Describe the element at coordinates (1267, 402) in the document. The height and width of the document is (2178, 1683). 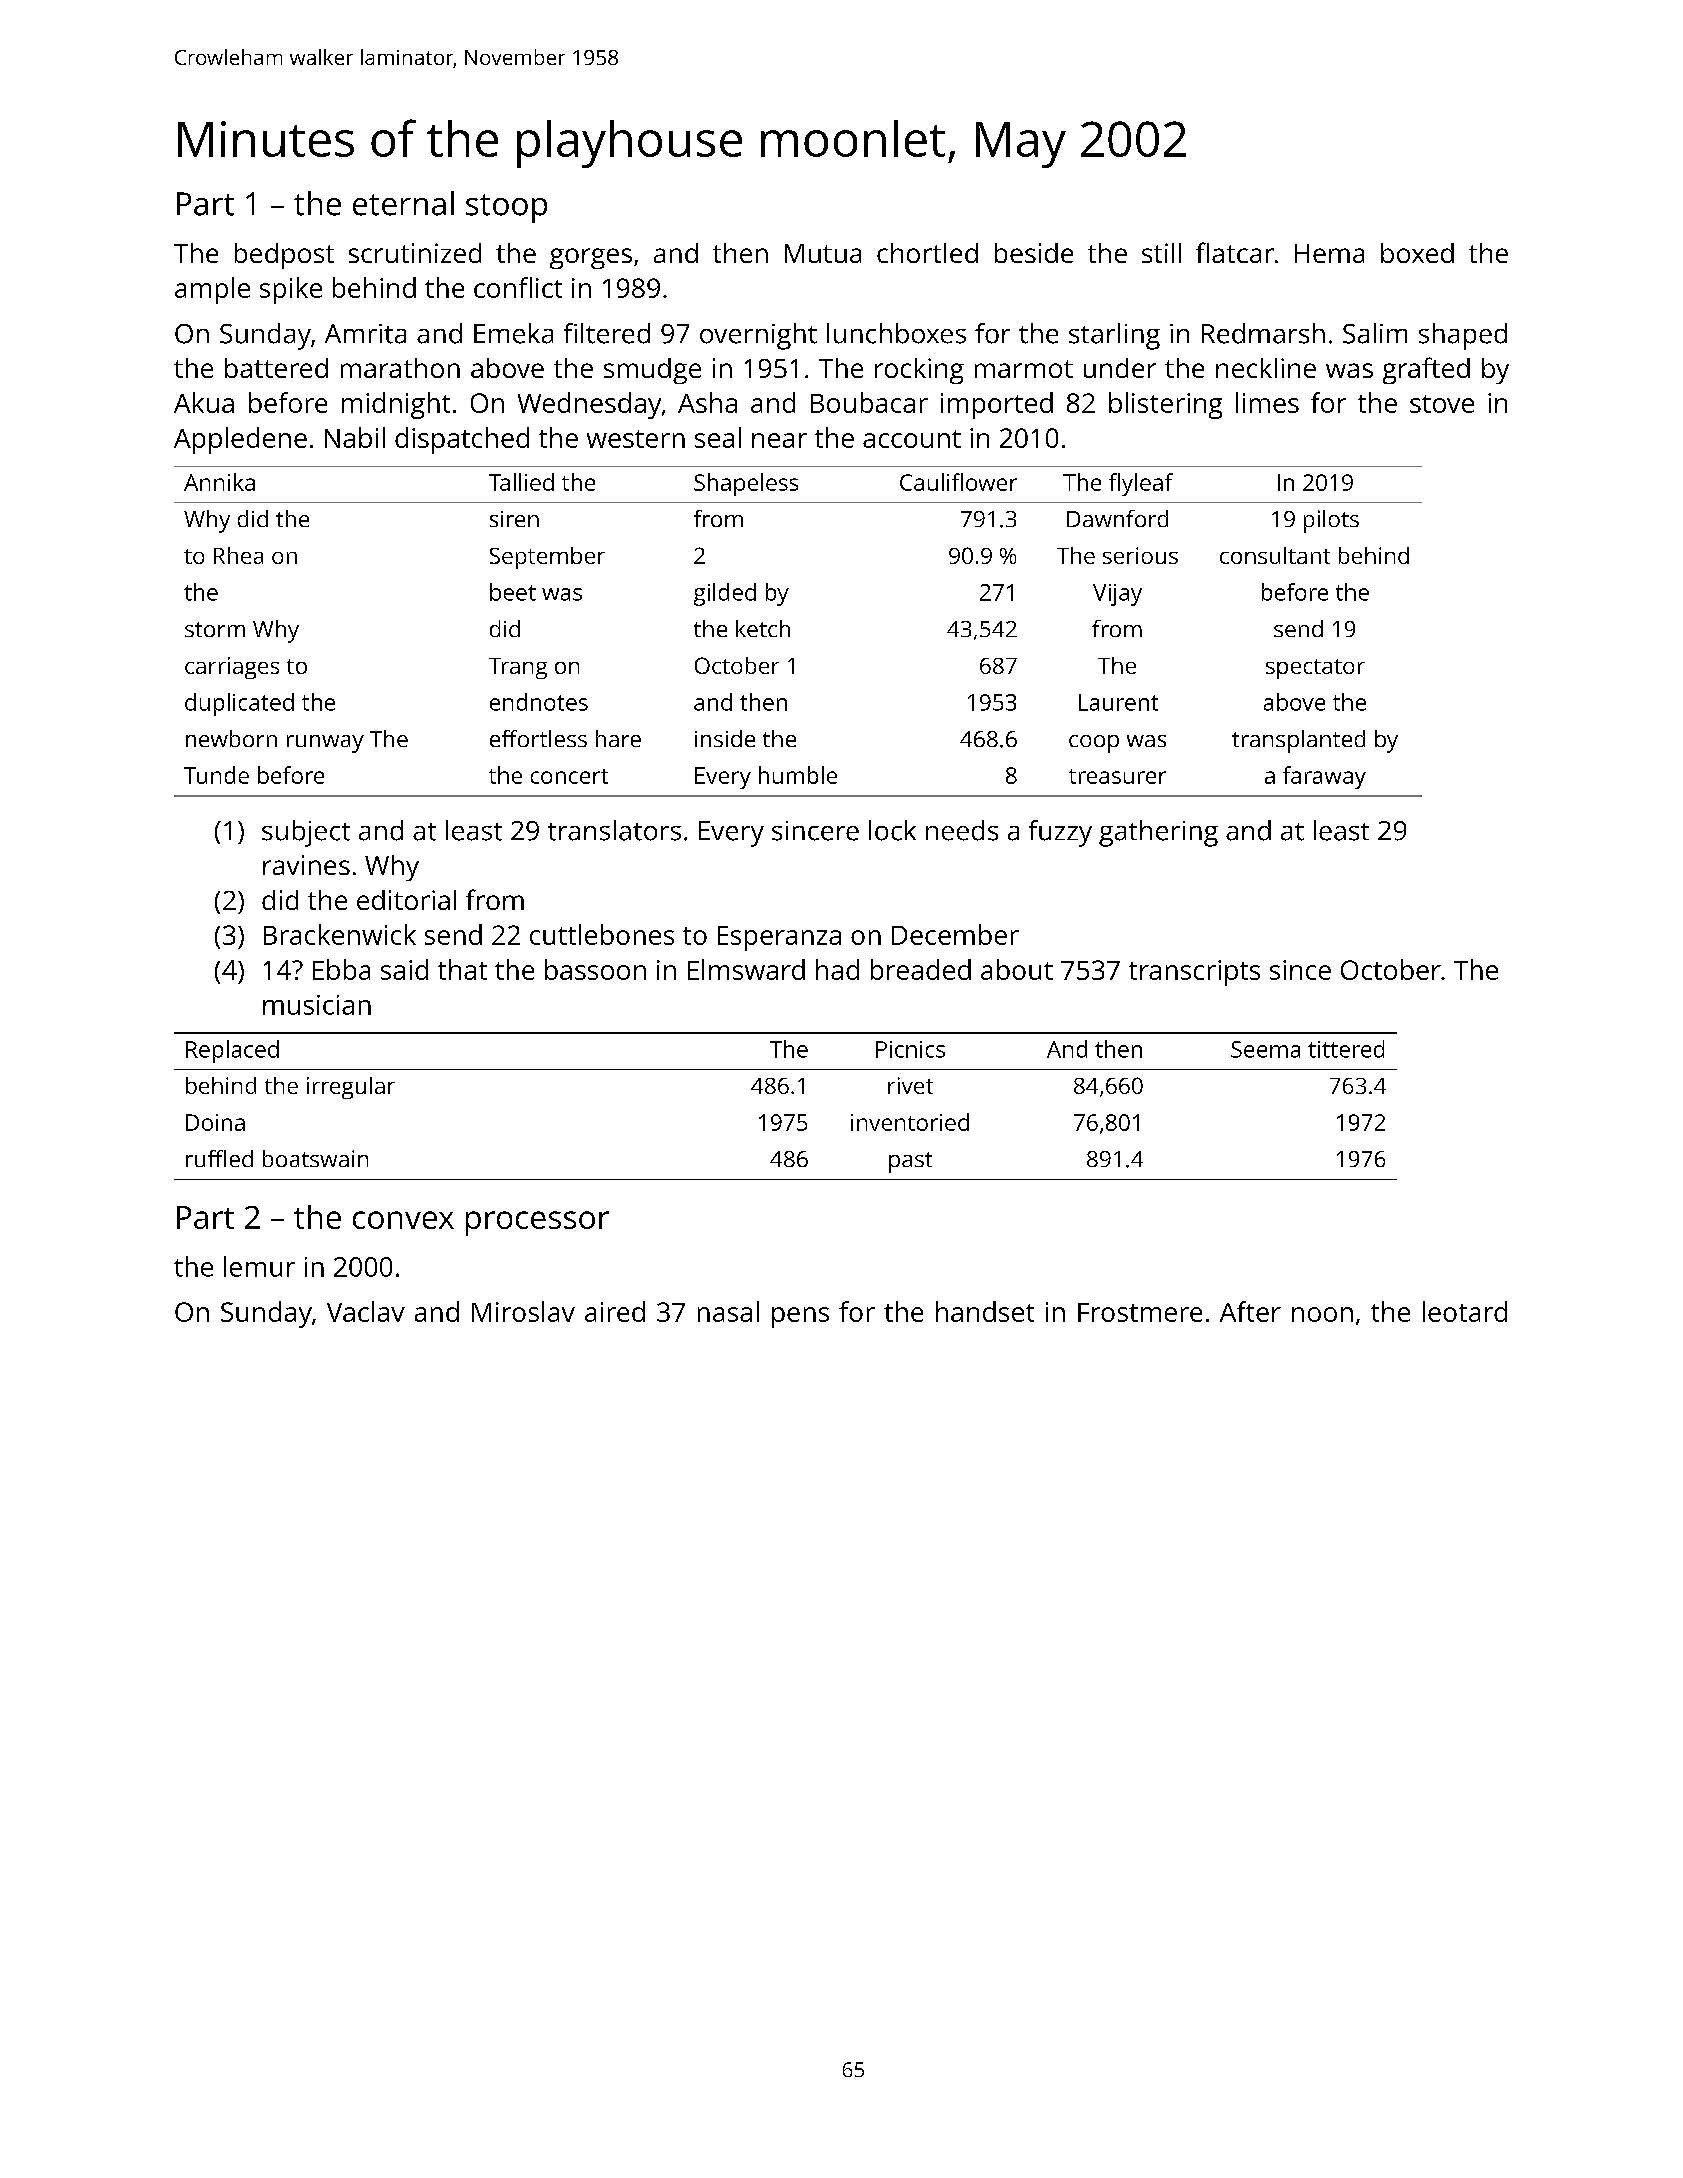
I see `limes` at that location.
